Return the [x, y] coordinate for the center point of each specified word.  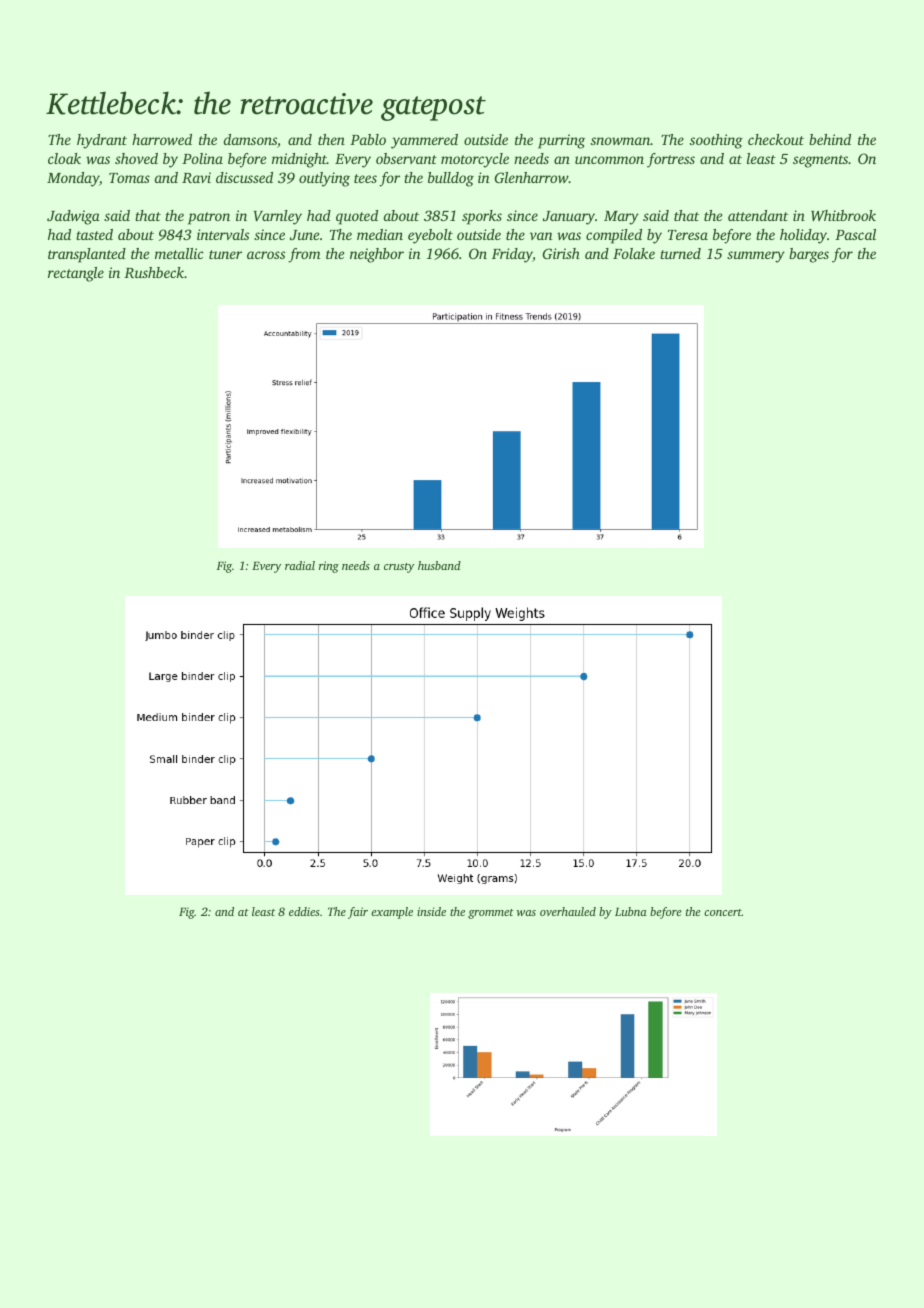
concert [723, 912]
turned [680, 253]
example [392, 913]
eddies [304, 911]
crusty [399, 568]
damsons [250, 139]
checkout [776, 139]
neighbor [377, 255]
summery [756, 257]
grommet [491, 914]
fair [358, 913]
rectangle [76, 274]
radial [300, 565]
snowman [620, 141]
